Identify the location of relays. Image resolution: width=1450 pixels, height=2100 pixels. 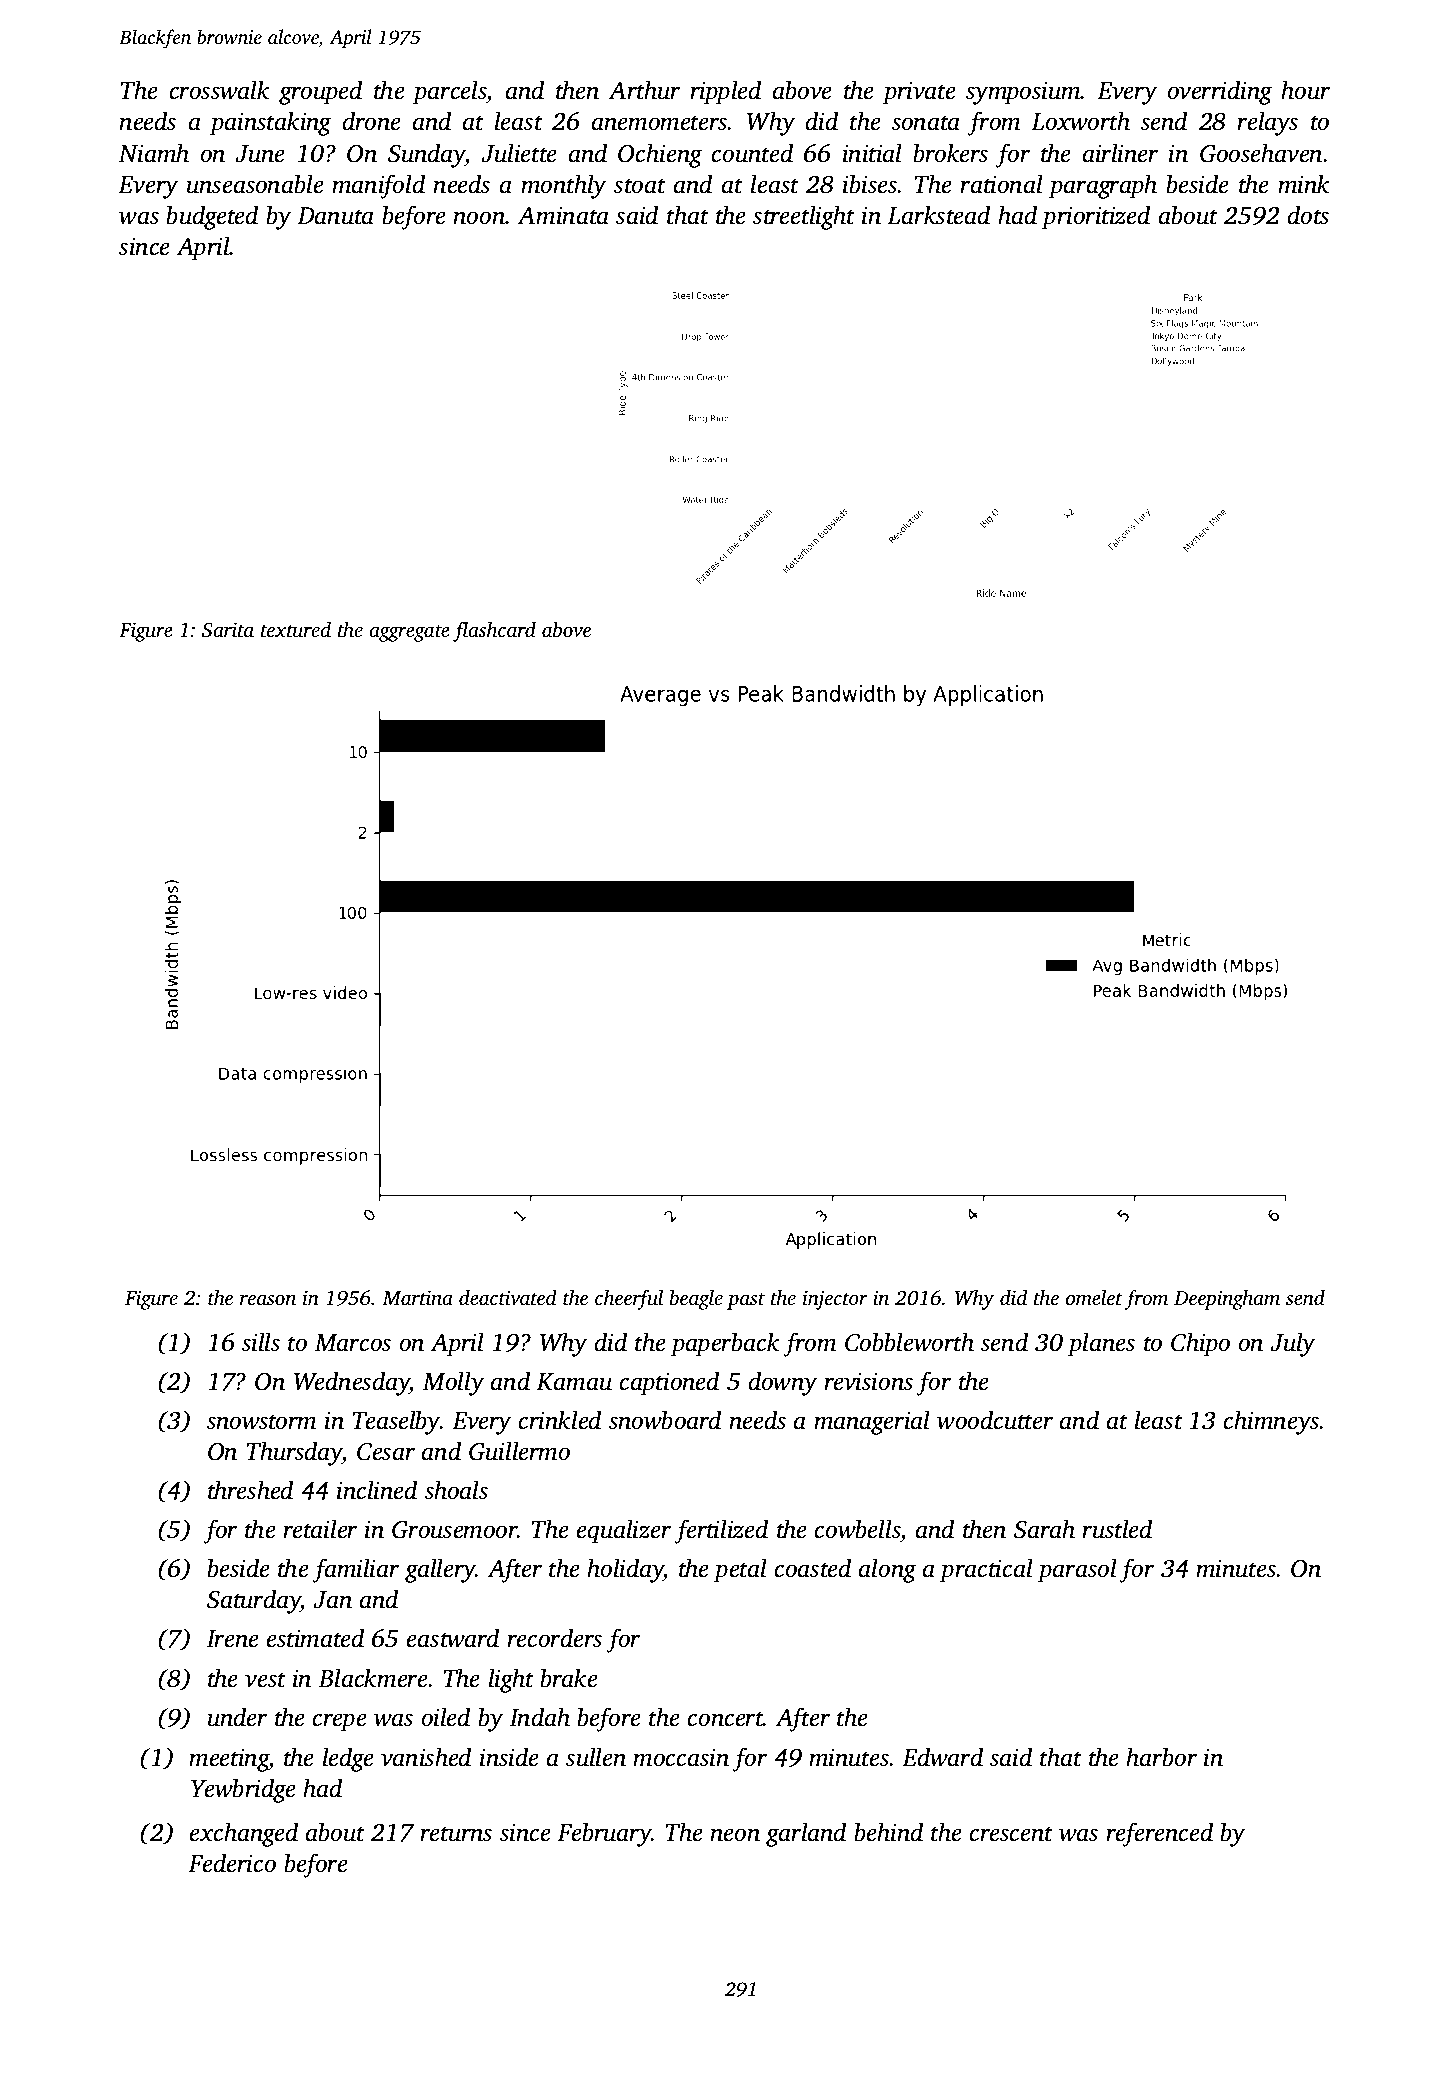
(1267, 123).
